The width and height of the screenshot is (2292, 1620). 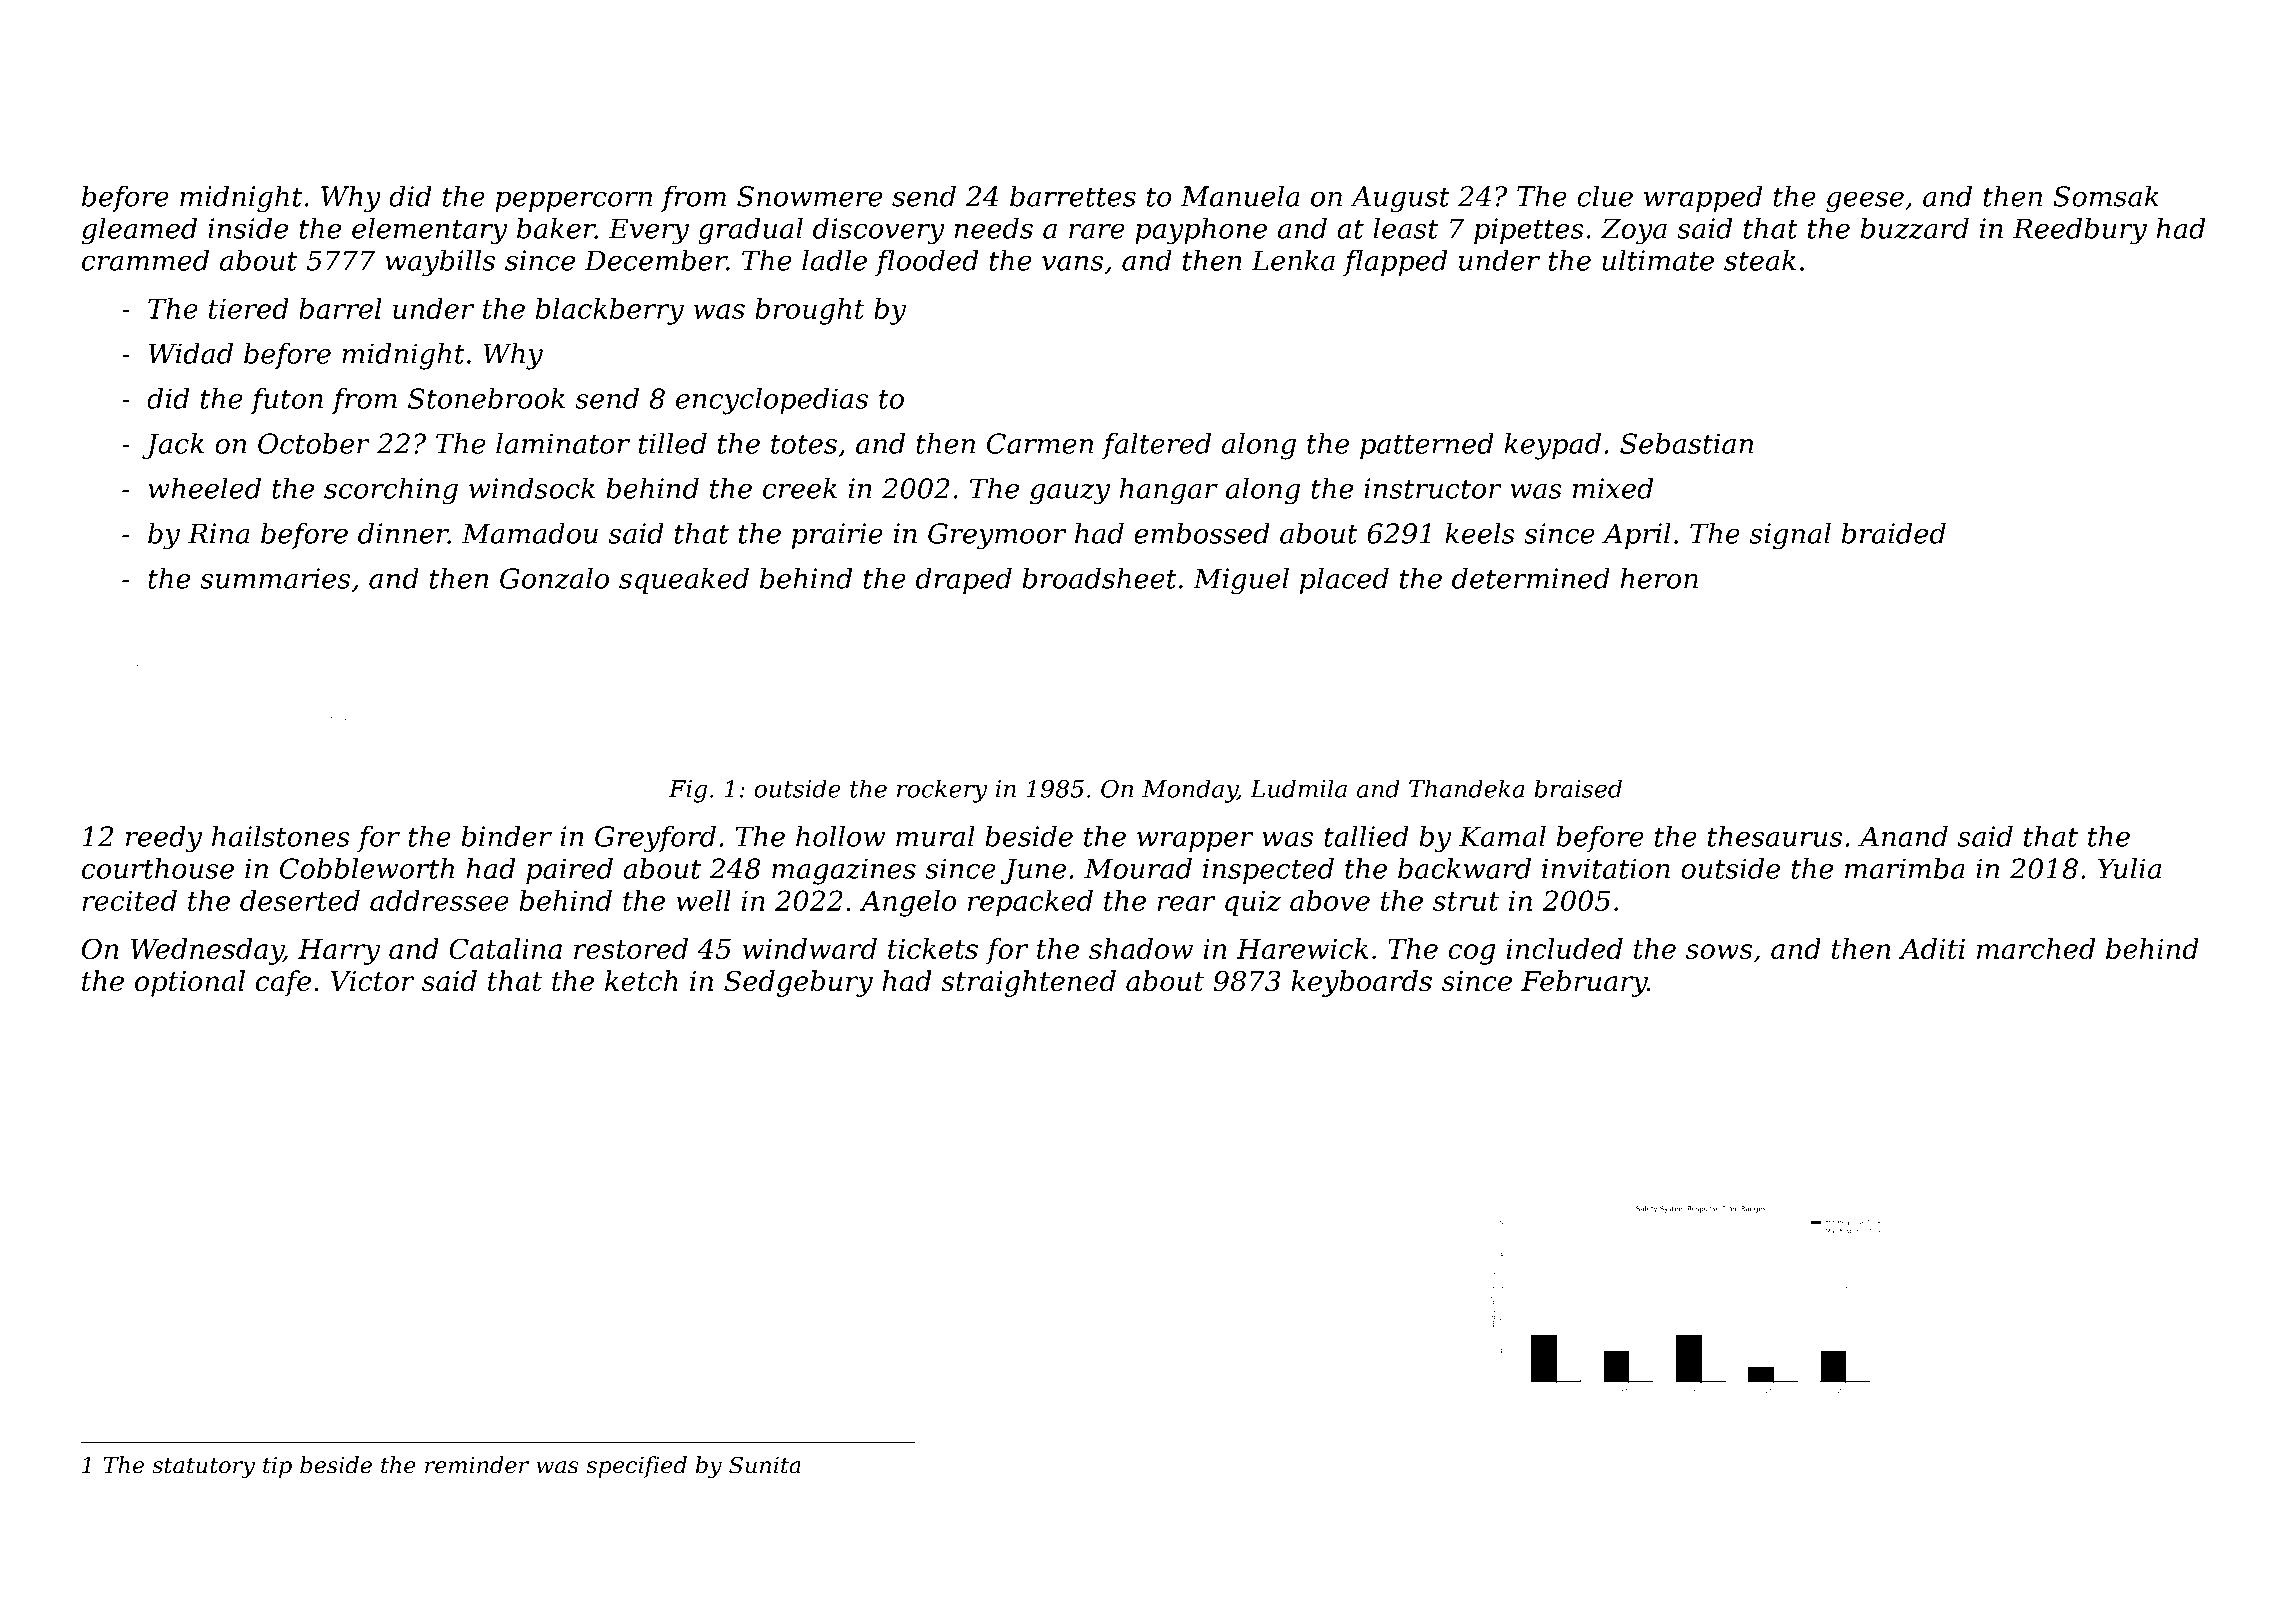 I want to click on keyboards, so click(x=1362, y=983).
